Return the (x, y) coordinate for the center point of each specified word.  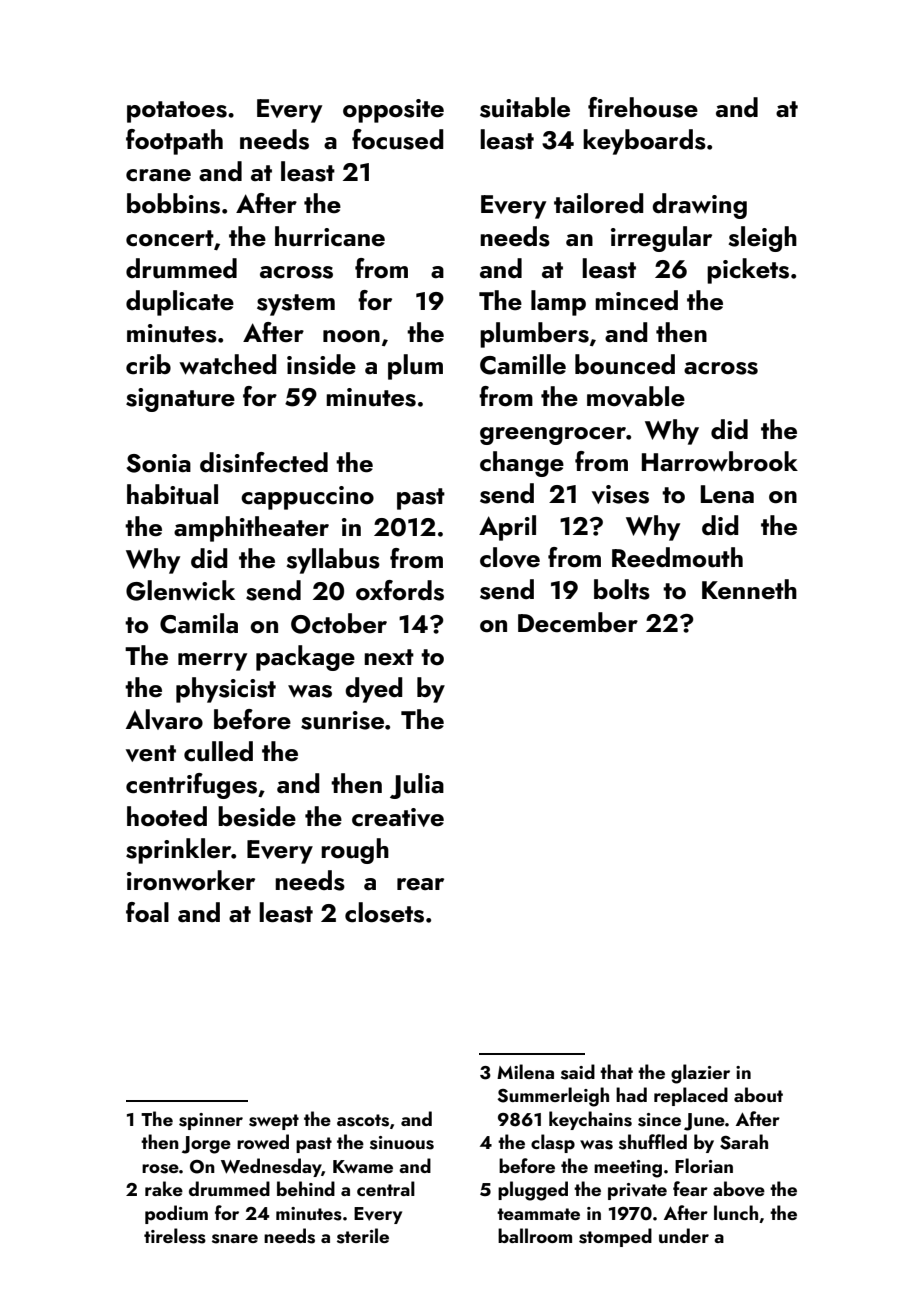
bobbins (173, 203)
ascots (363, 1120)
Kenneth (749, 589)
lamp (558, 303)
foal (147, 912)
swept (274, 1122)
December (578, 622)
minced (636, 300)
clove (510, 557)
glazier (700, 1074)
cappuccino (307, 498)
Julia (417, 786)
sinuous (402, 1143)
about (758, 1094)
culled (218, 751)
